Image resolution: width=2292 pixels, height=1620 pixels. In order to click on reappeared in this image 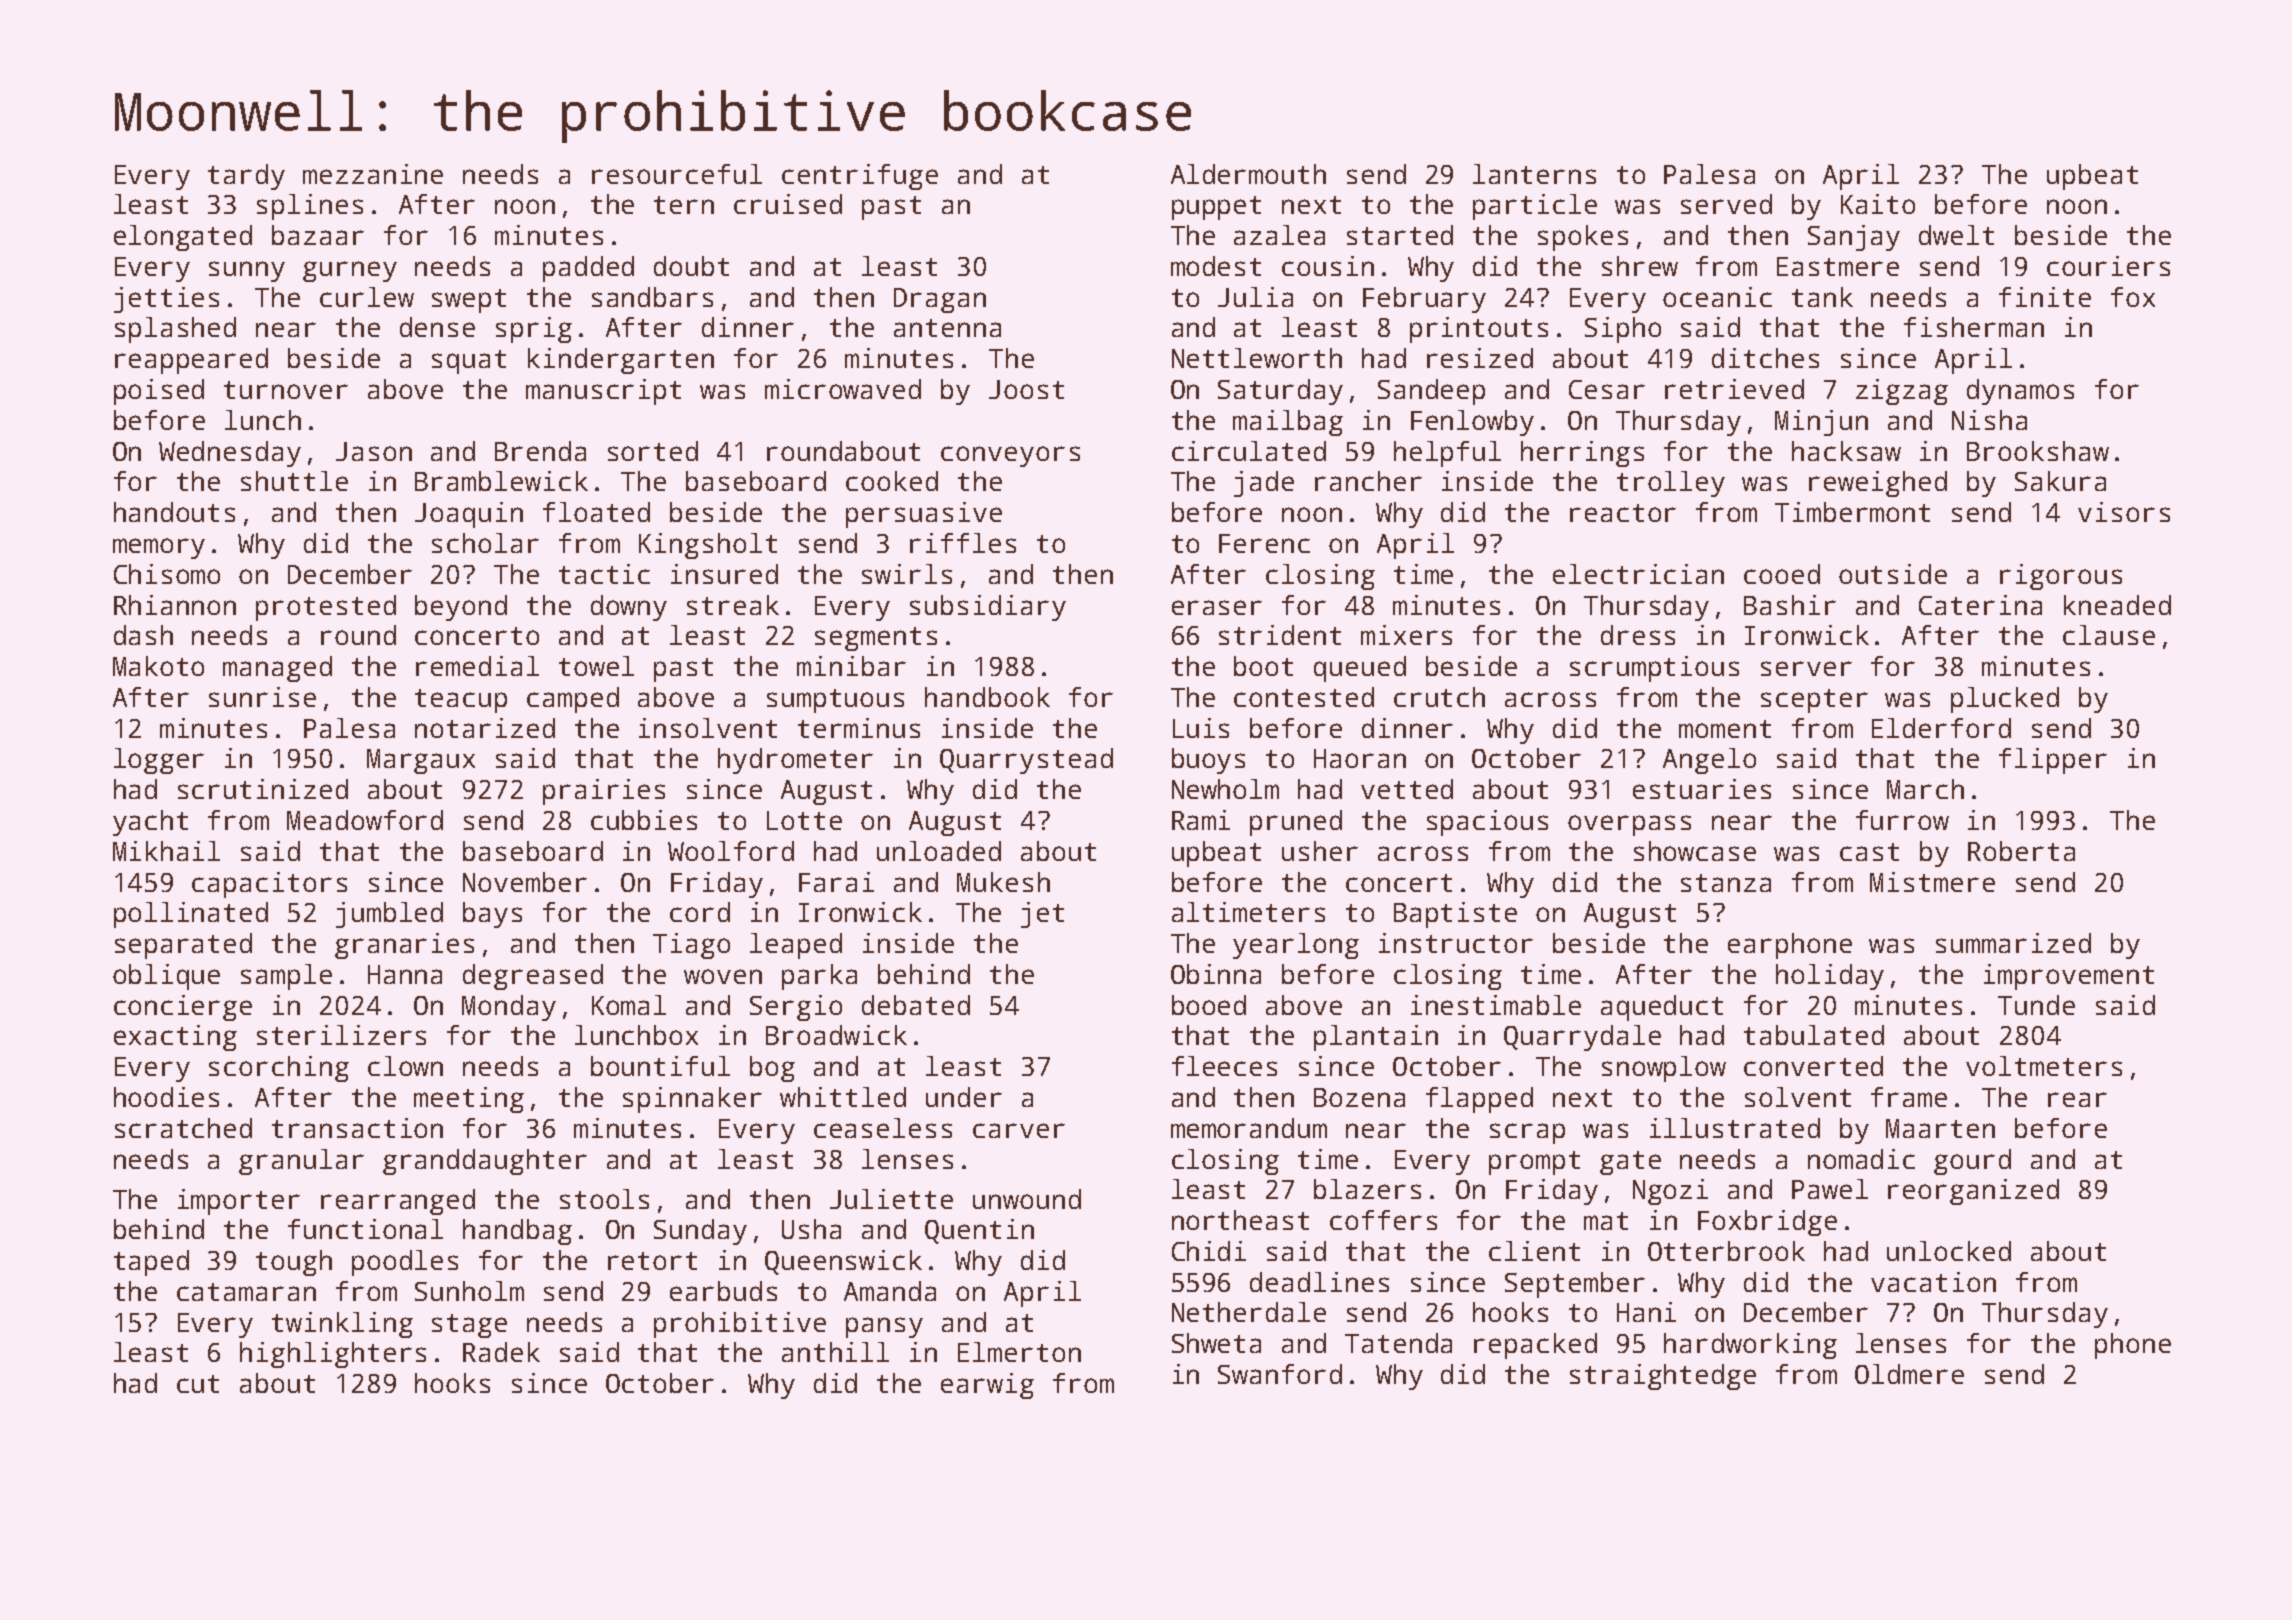, I will do `click(191, 361)`.
